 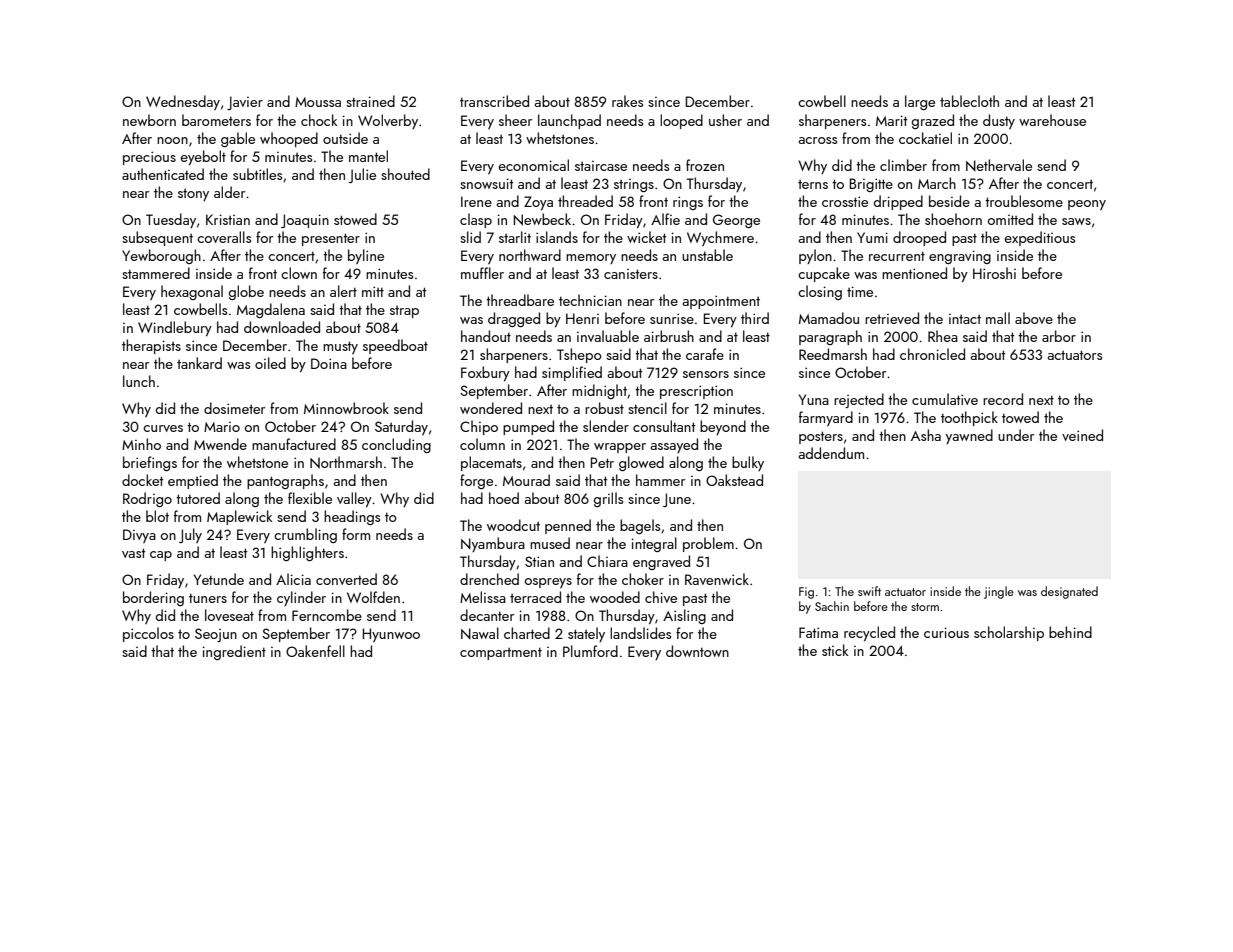 I want to click on Windlebury, so click(x=175, y=328).
